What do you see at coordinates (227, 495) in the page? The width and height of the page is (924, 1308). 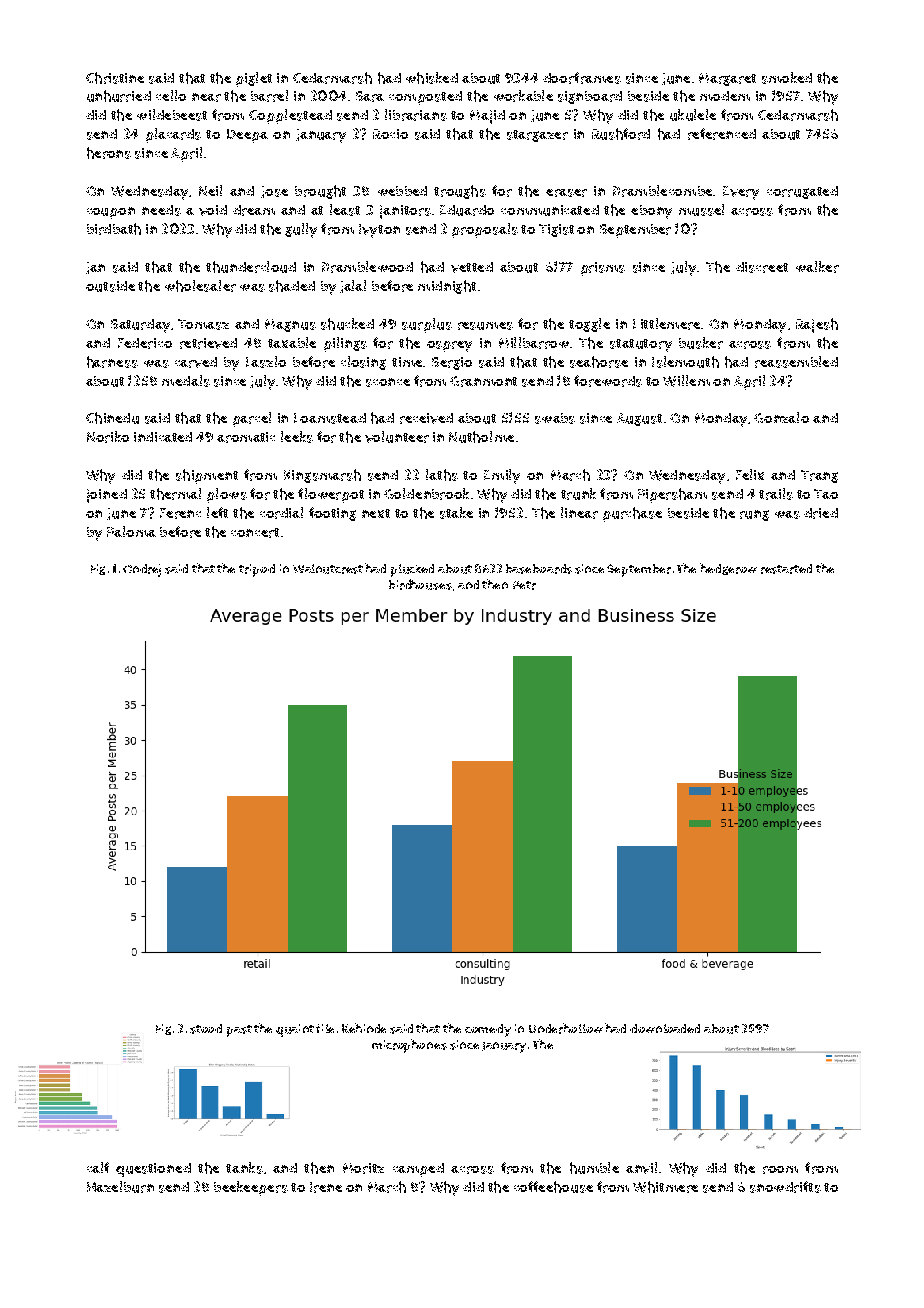 I see `plows` at bounding box center [227, 495].
